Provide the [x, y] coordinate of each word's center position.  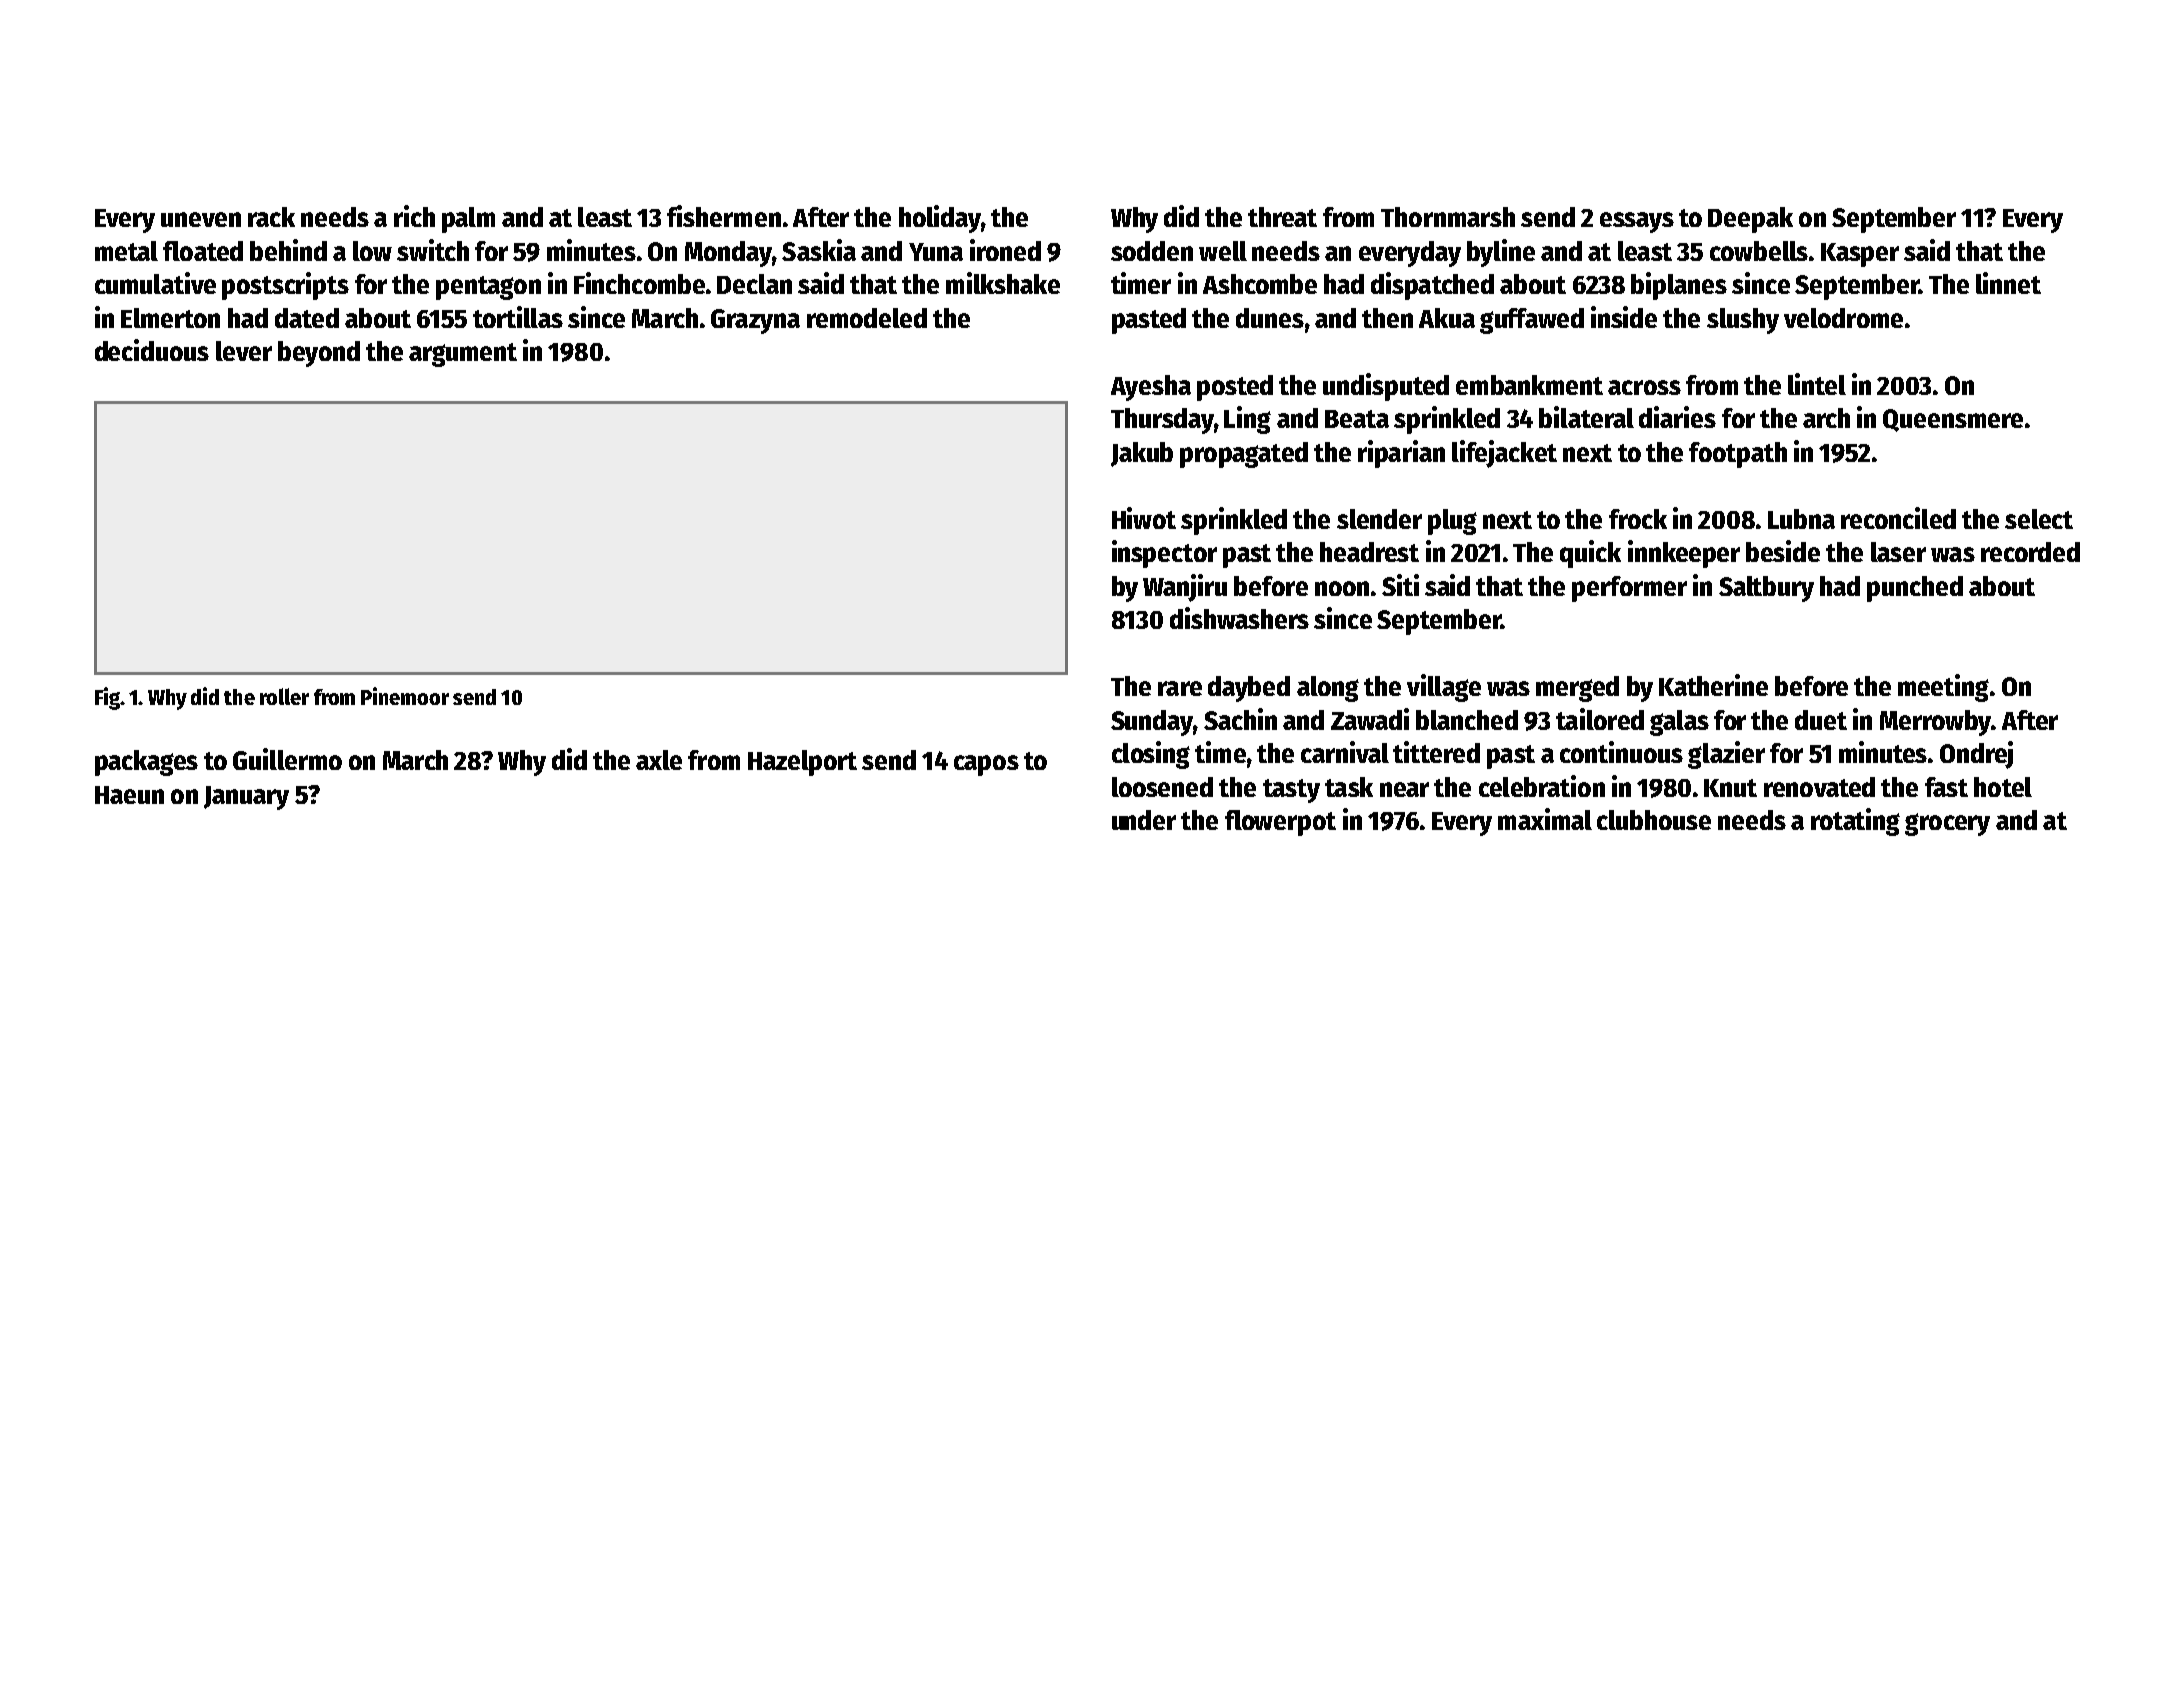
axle [659, 760]
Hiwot [1144, 518]
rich [414, 216]
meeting [1943, 688]
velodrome [1843, 318]
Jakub [1142, 454]
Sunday [1152, 723]
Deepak [1750, 220]
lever [244, 351]
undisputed [1386, 387]
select [2039, 519]
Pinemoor [405, 696]
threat [1282, 217]
